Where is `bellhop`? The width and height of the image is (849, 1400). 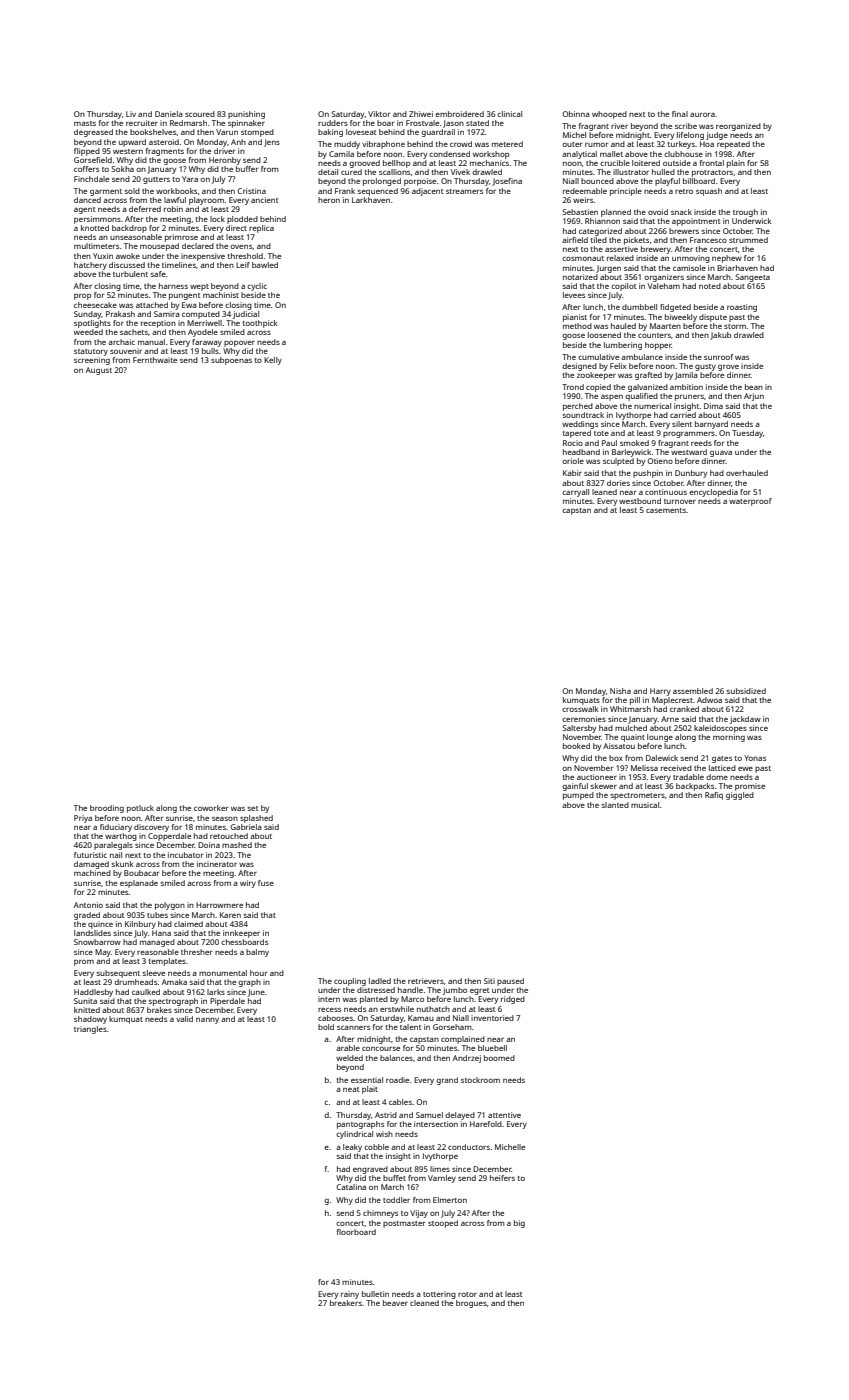 bellhop is located at coordinates (396, 164).
